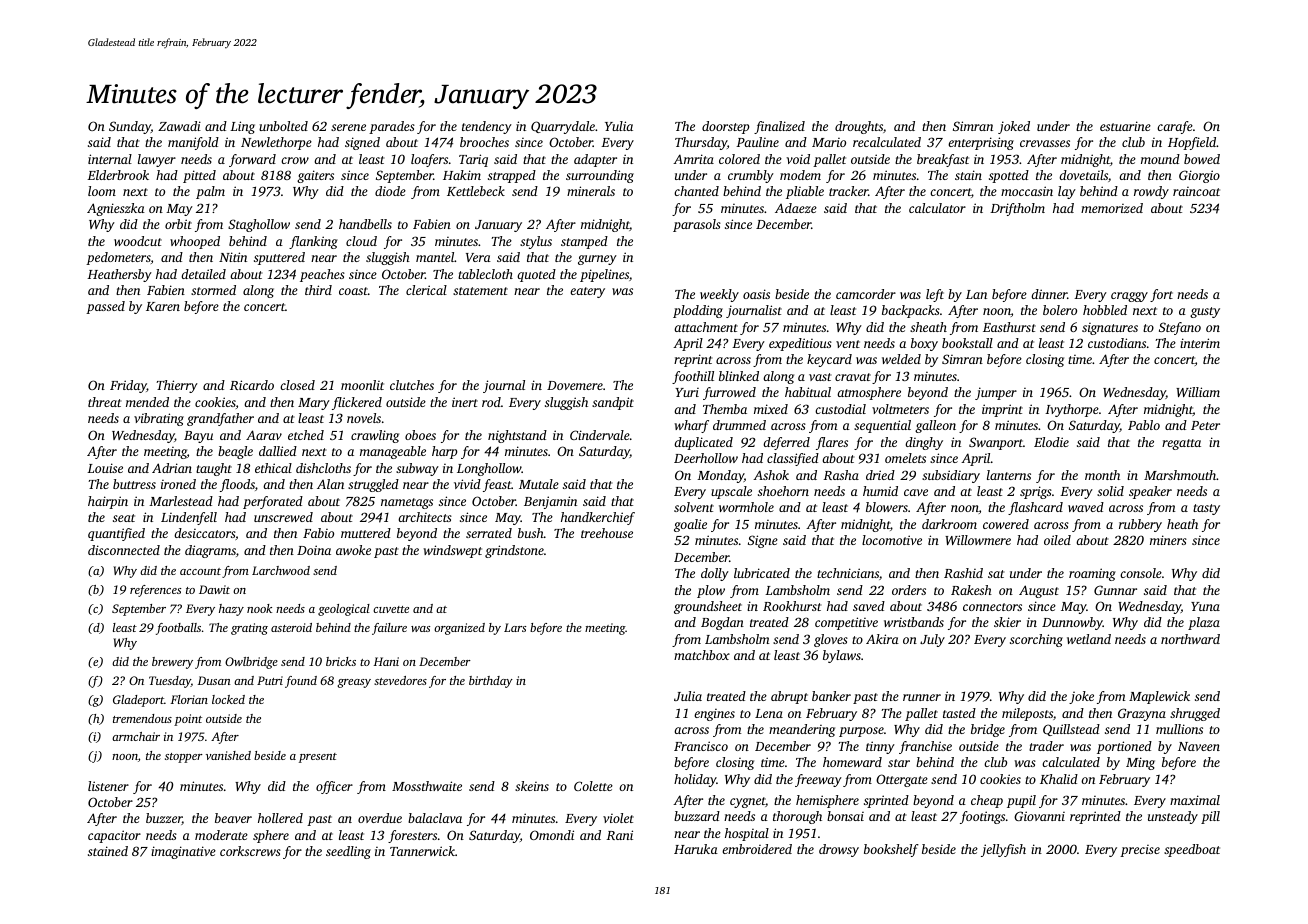 This image has width=1308, height=924. Describe the element at coordinates (318, 758) in the image. I see `present` at that location.
